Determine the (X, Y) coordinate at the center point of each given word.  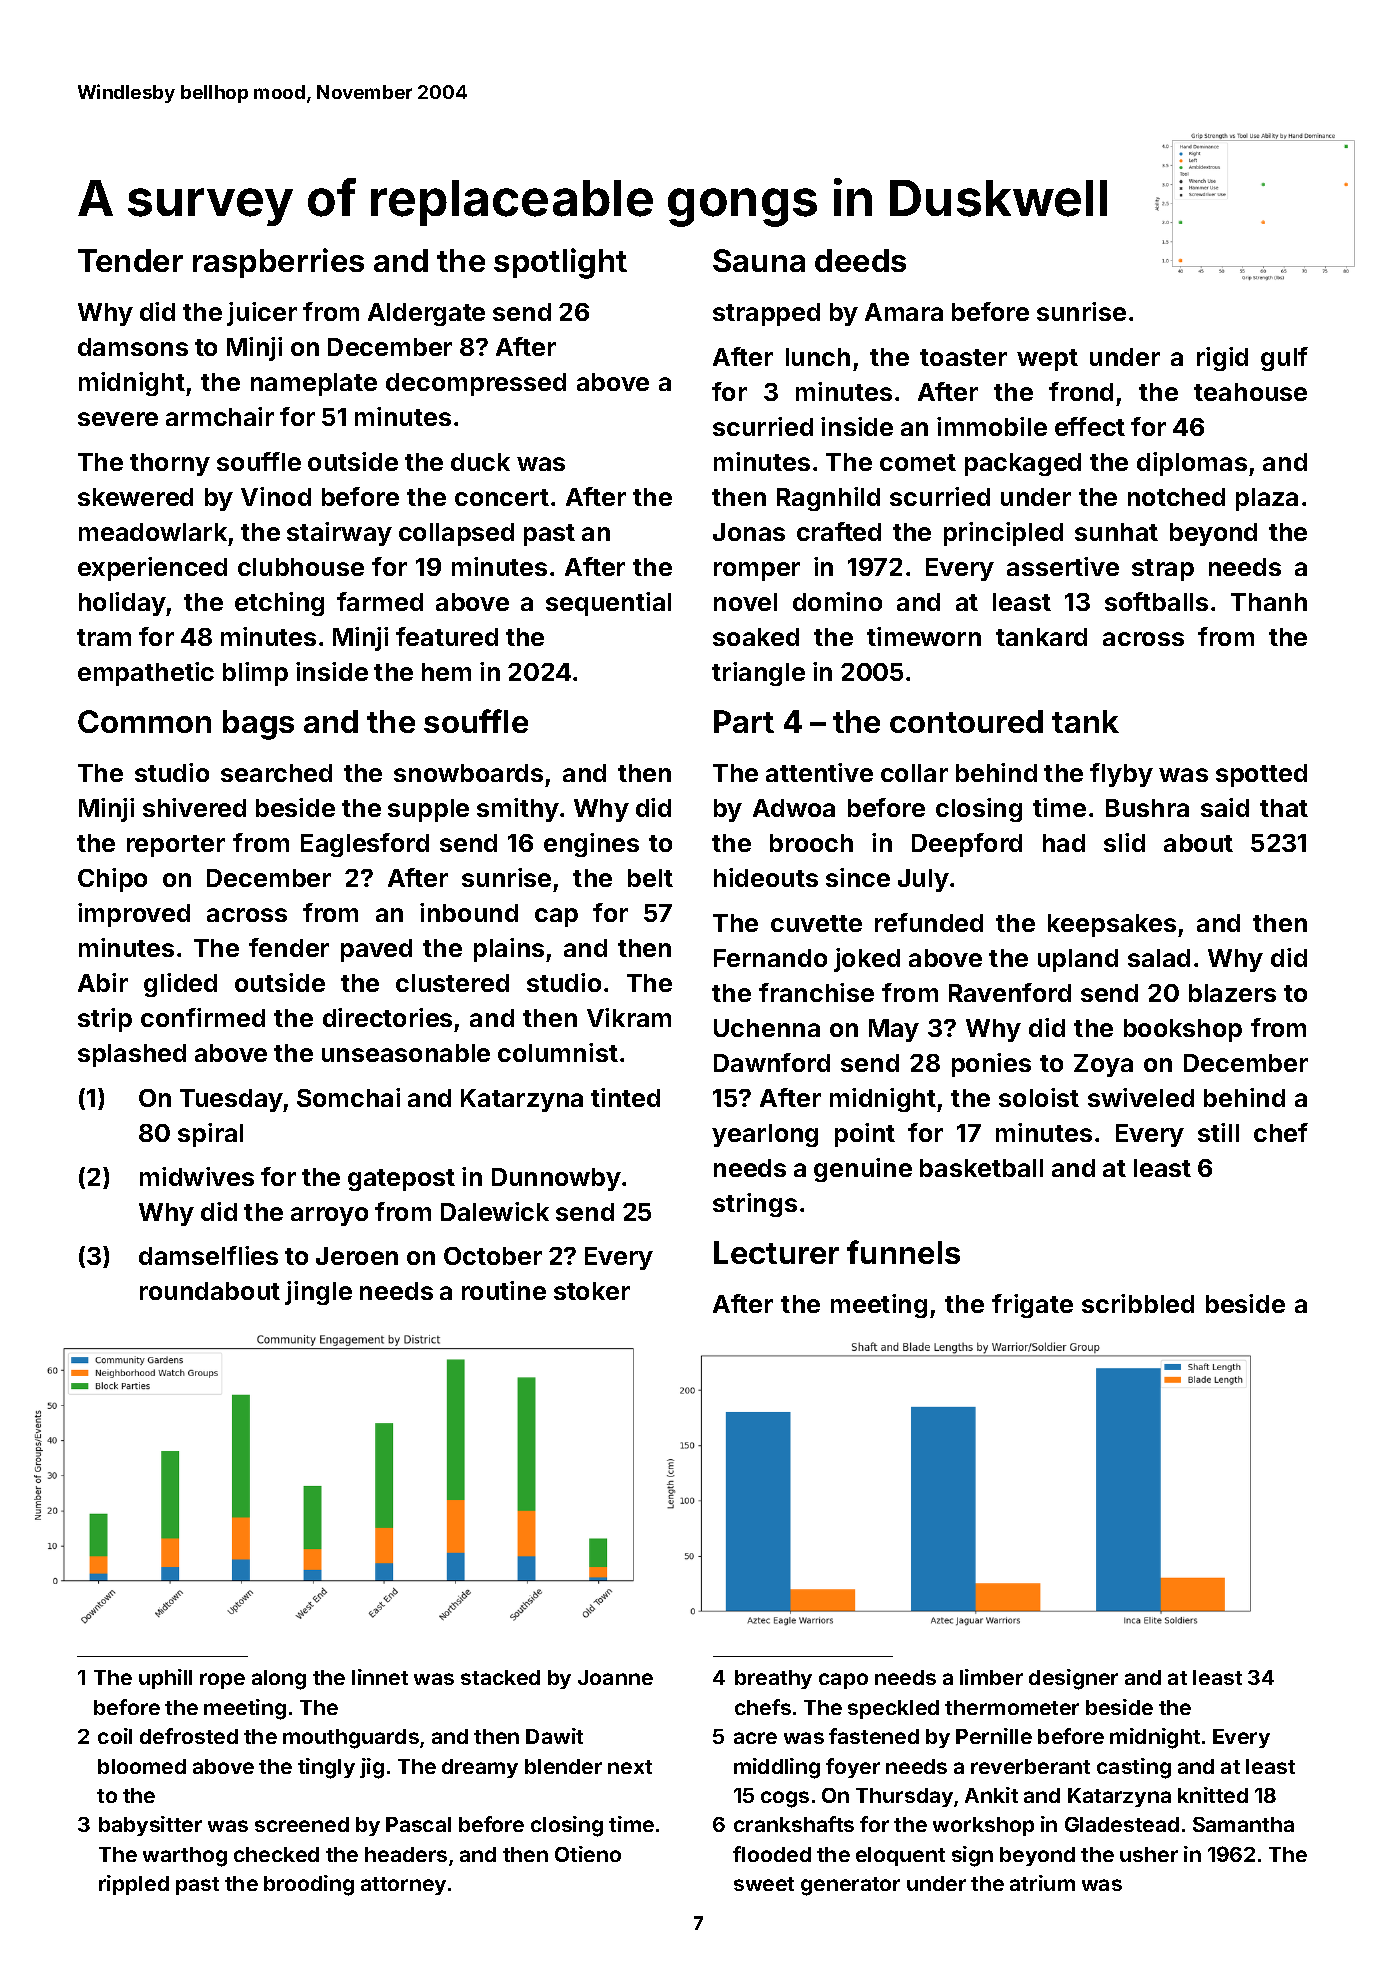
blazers (1232, 993)
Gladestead (1122, 1824)
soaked (756, 637)
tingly (326, 1768)
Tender (130, 260)
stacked (500, 1677)
